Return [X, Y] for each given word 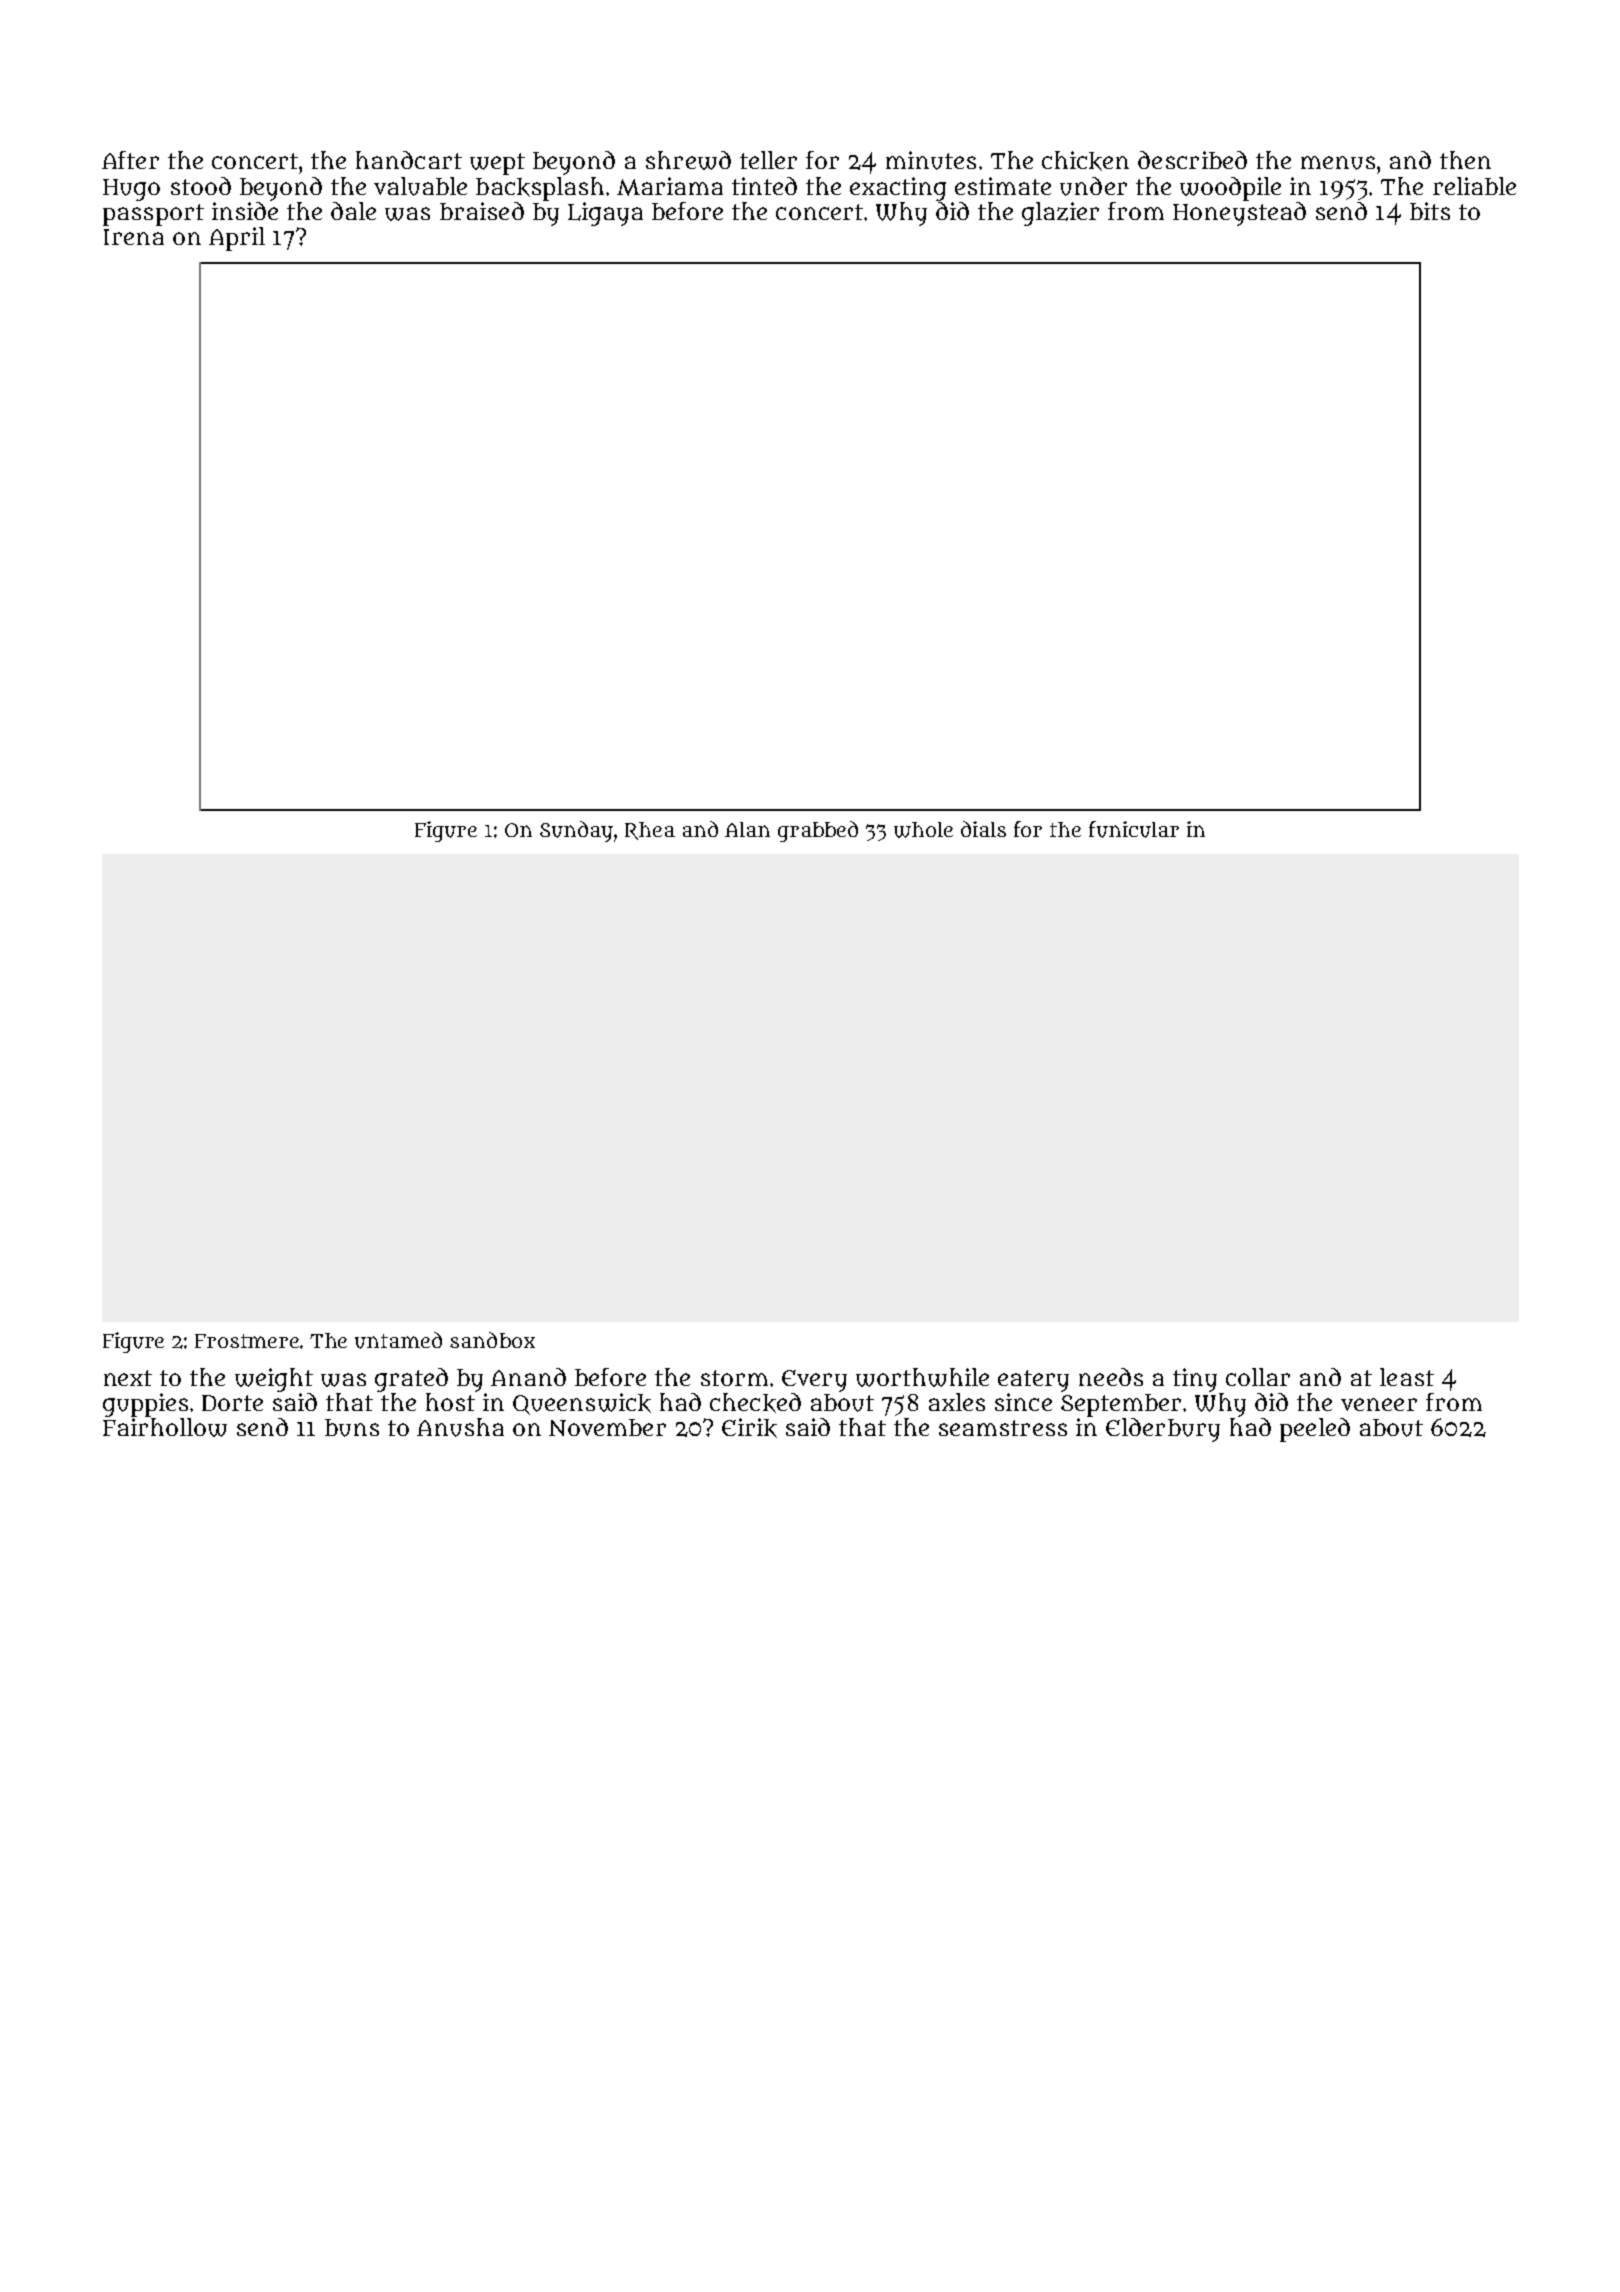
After [130, 160]
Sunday [576, 831]
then [1465, 160]
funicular [1134, 829]
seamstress [1003, 1428]
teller [768, 160]
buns [352, 1428]
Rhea [650, 831]
